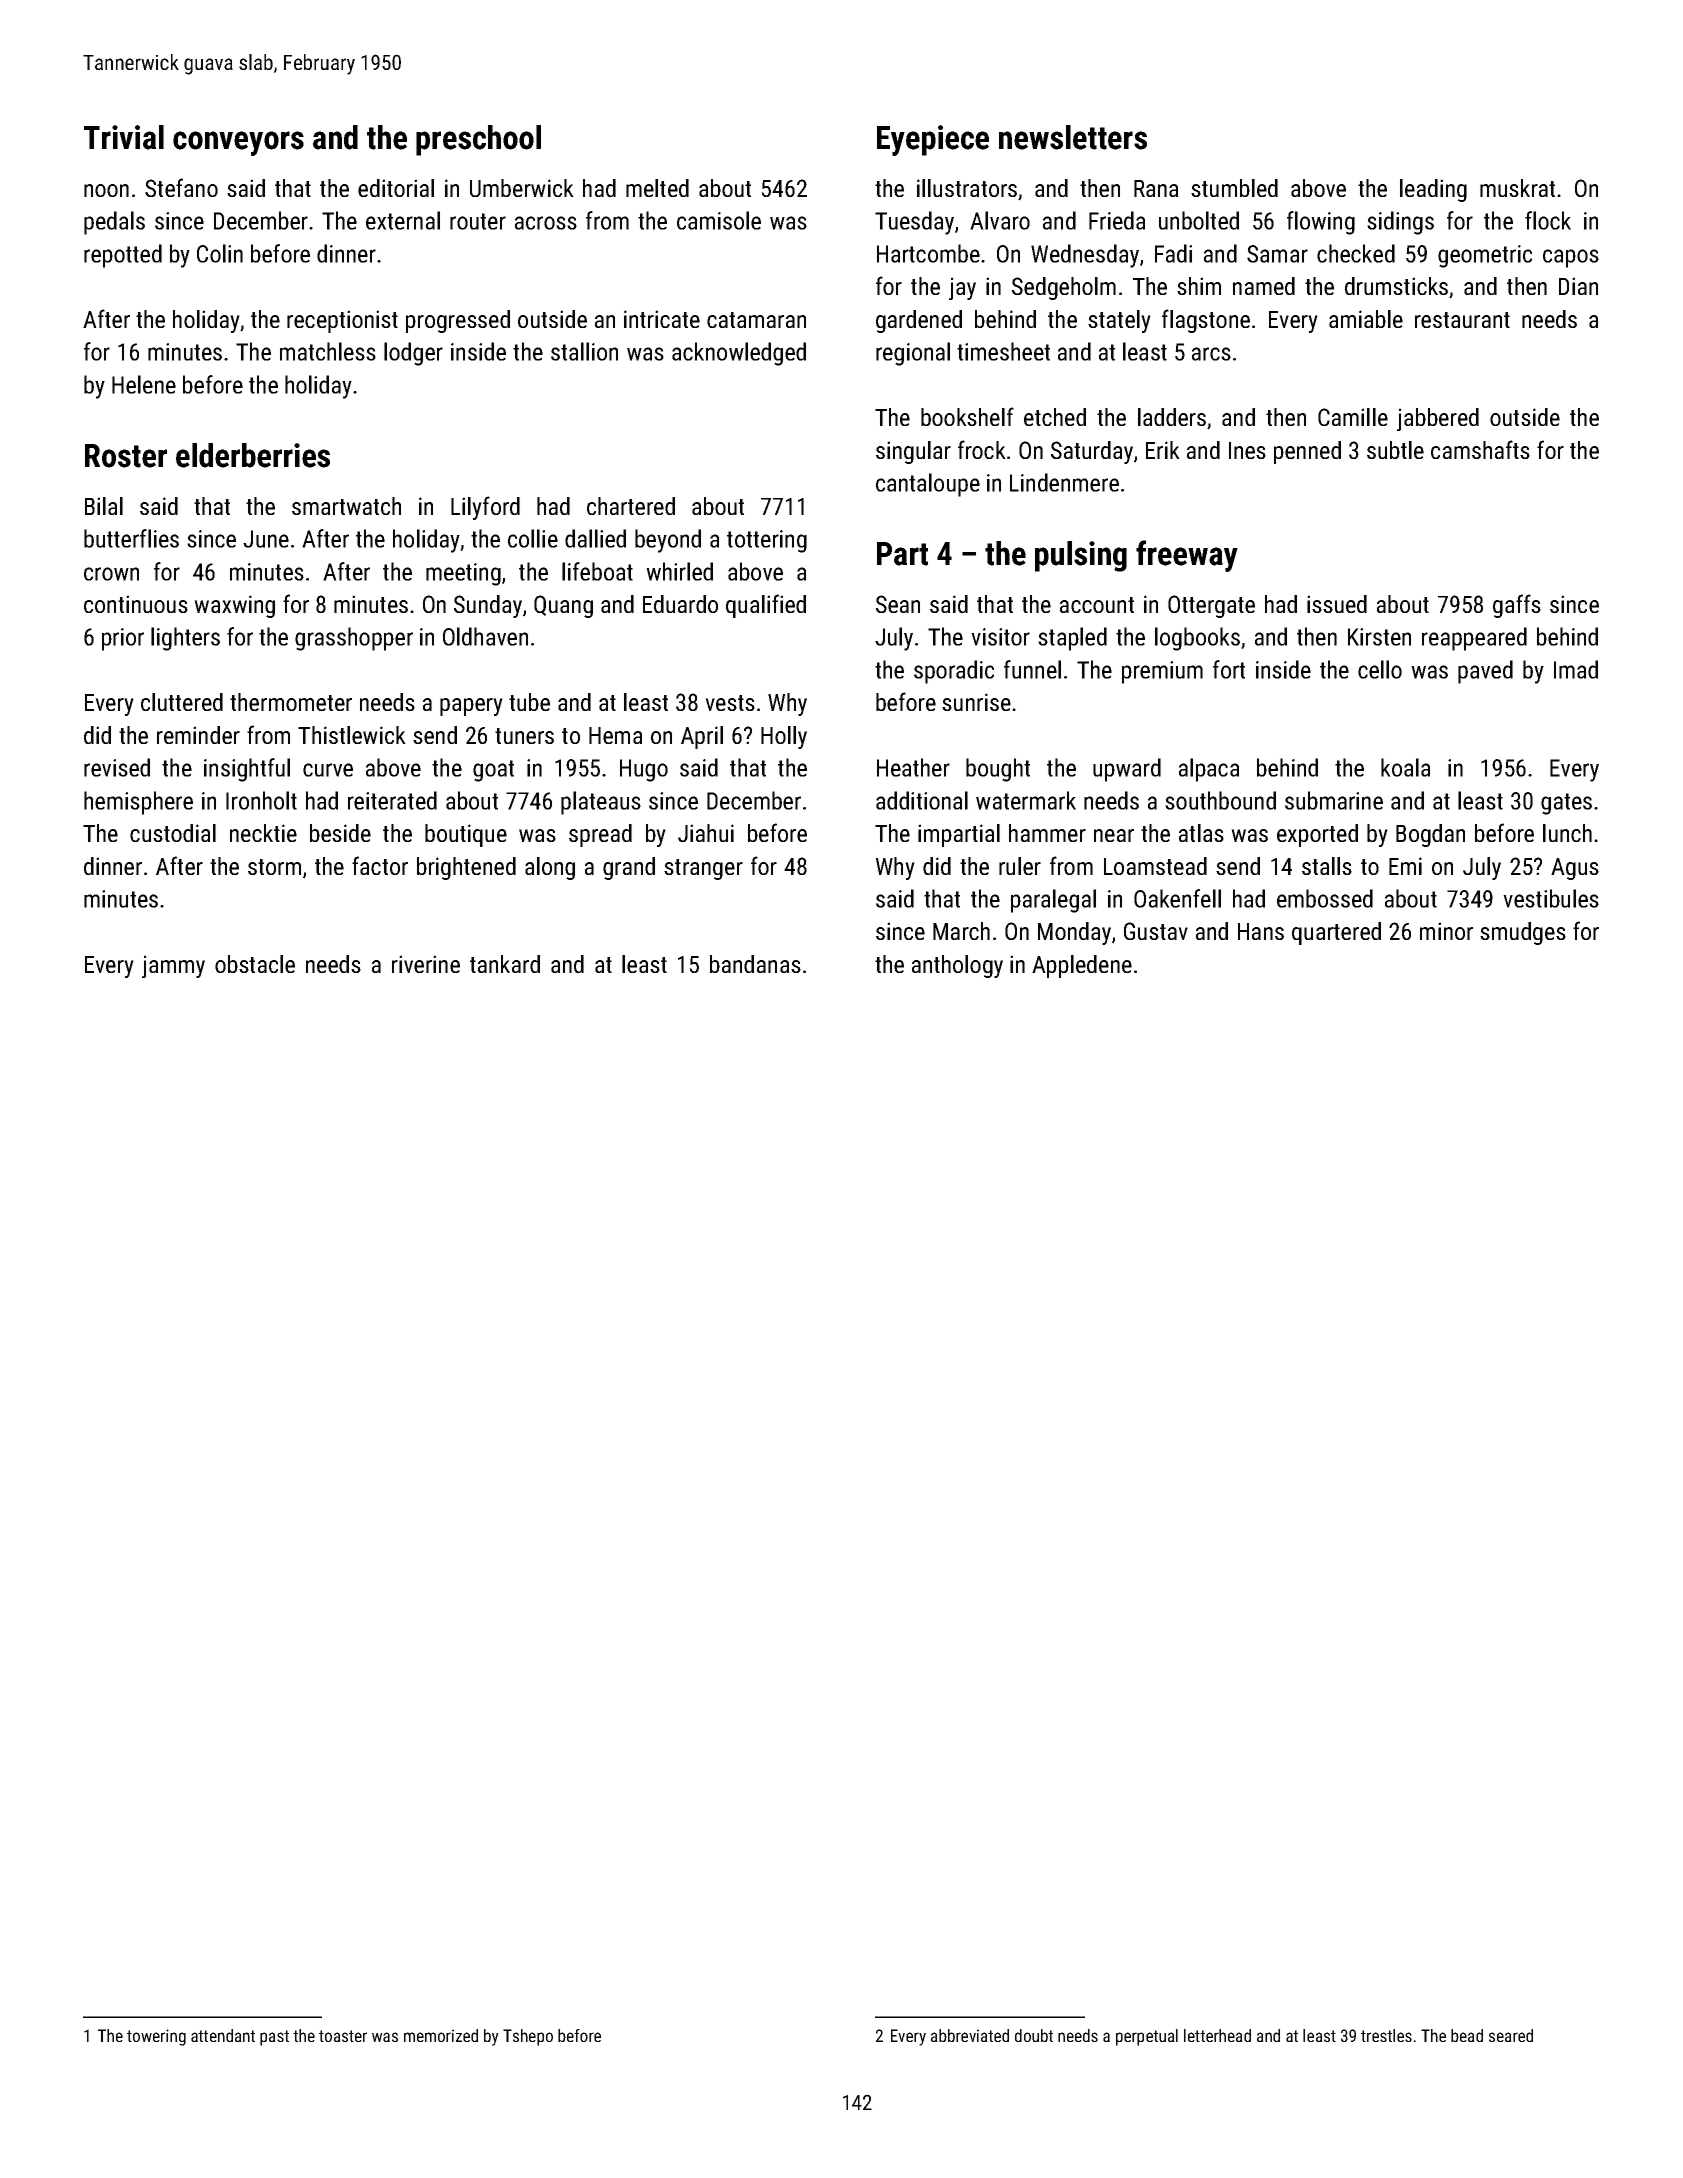 The image size is (1683, 2178). I want to click on conveyors, so click(238, 143).
